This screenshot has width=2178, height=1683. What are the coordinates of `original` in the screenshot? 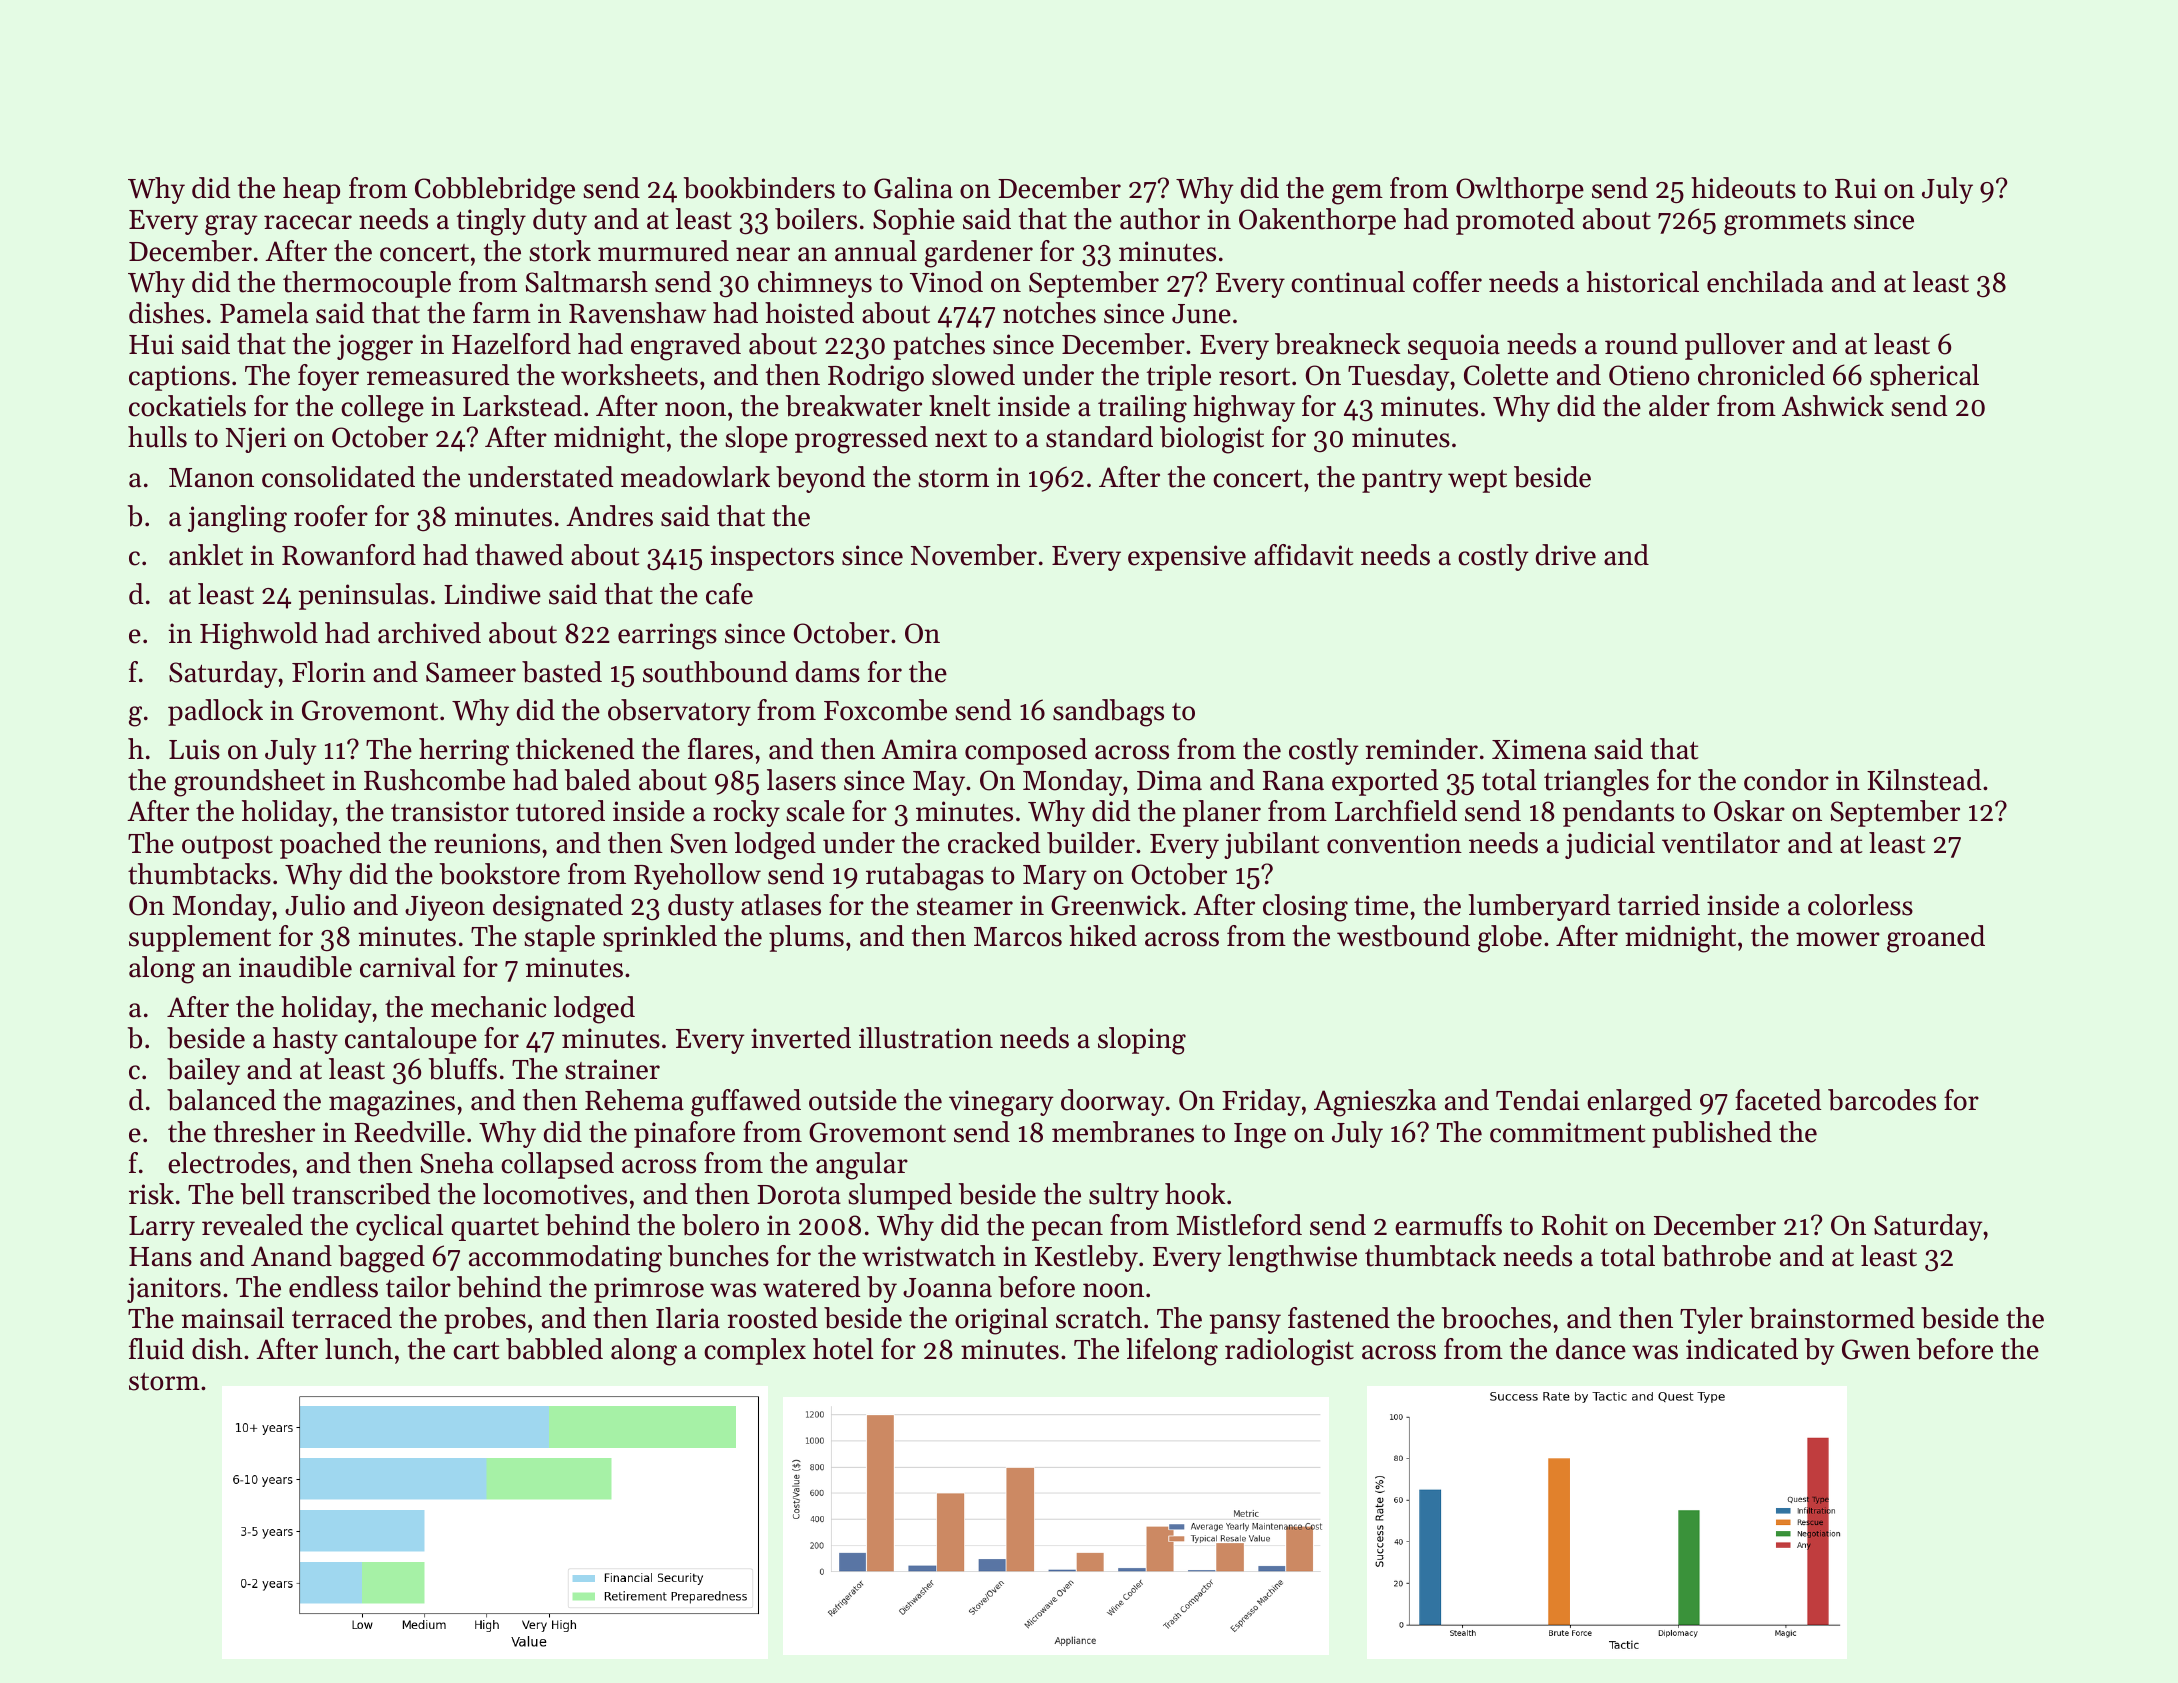 It's located at (1001, 1321).
